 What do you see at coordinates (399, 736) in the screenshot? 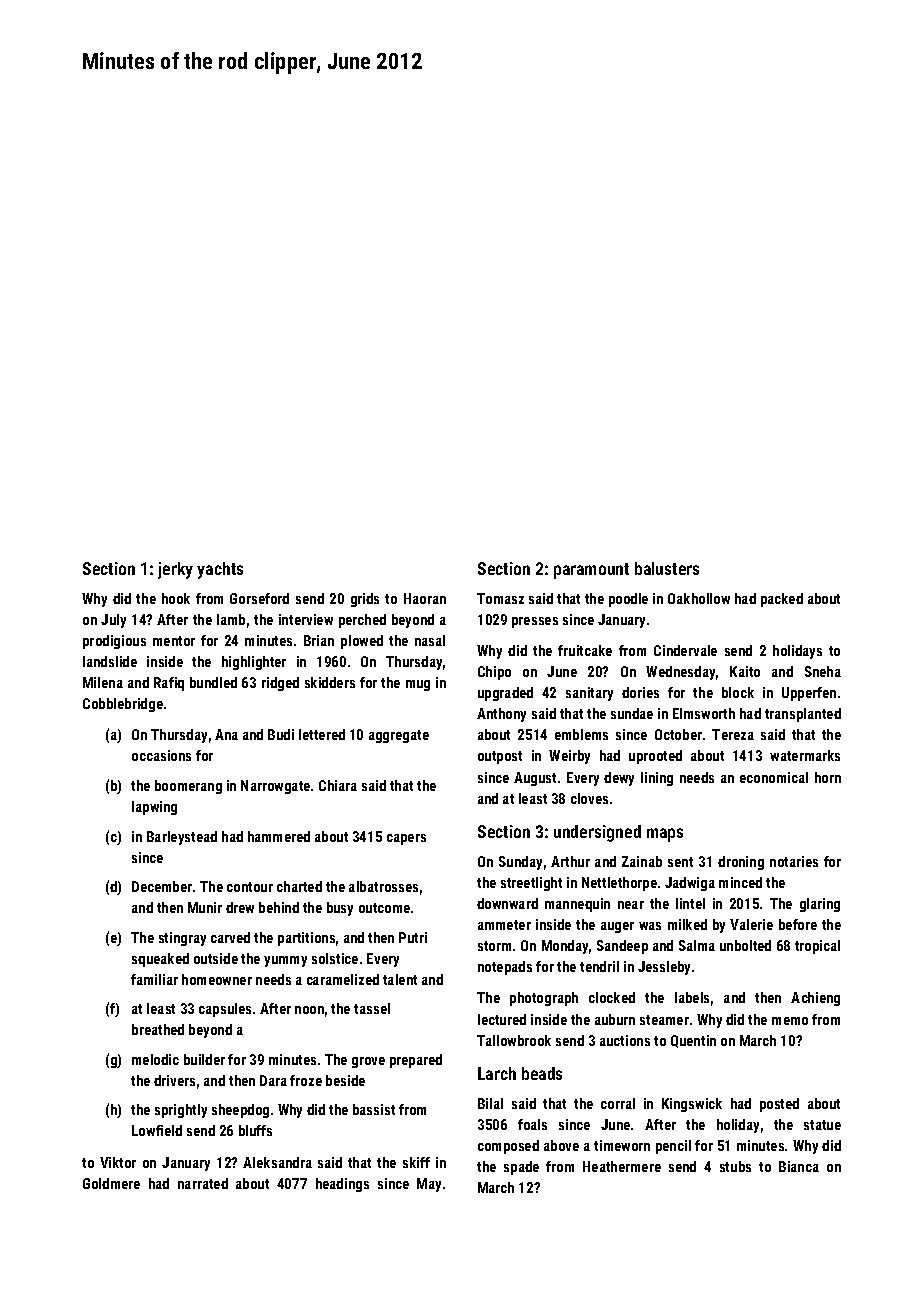
I see `aggregate` at bounding box center [399, 736].
